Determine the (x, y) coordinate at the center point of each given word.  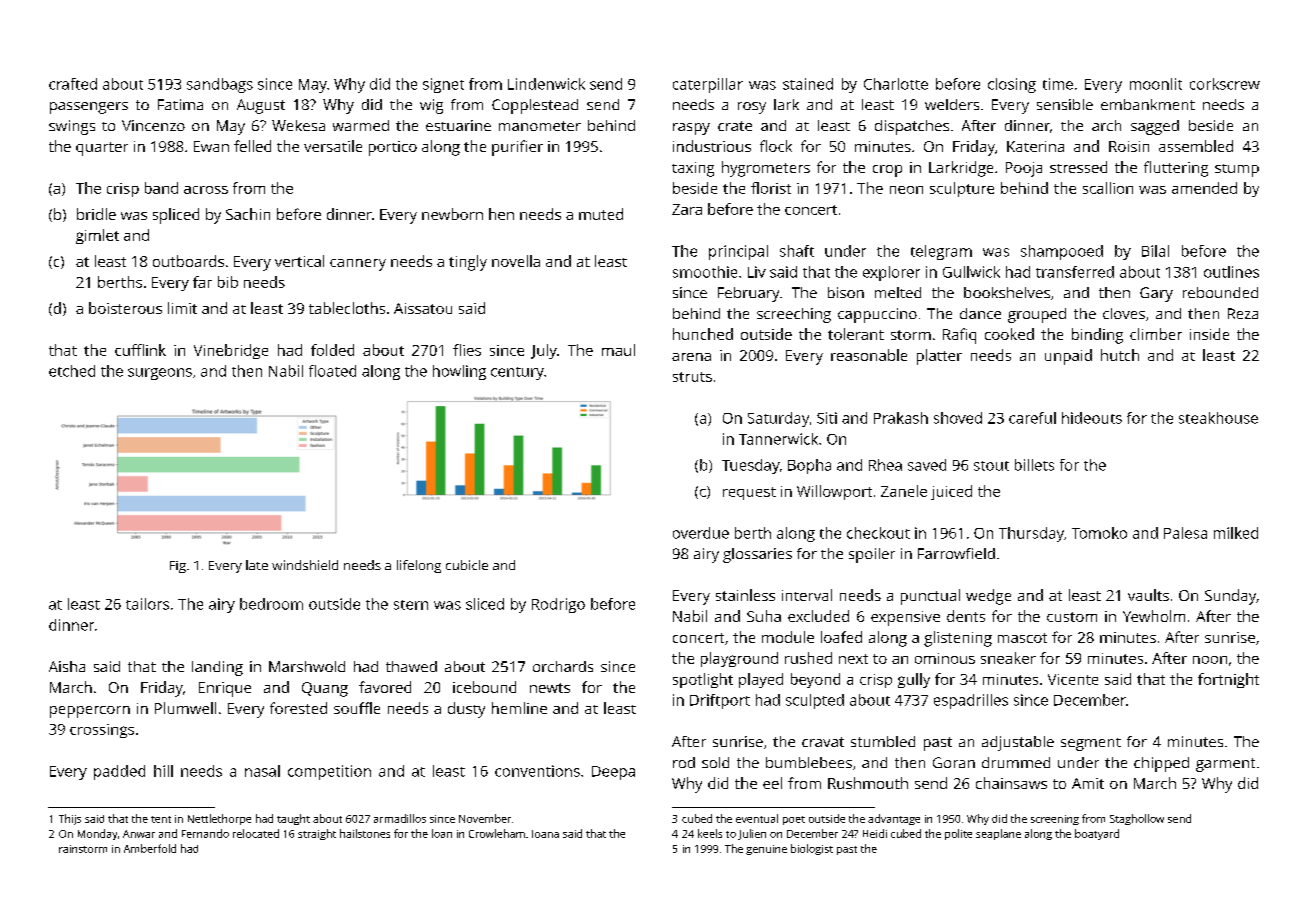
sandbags (220, 85)
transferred (1075, 272)
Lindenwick (546, 84)
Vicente (1073, 679)
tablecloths (347, 308)
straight (317, 834)
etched (72, 371)
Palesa (1185, 533)
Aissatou (423, 308)
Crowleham (497, 833)
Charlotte (896, 84)
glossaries (757, 555)
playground (739, 659)
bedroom (271, 604)
